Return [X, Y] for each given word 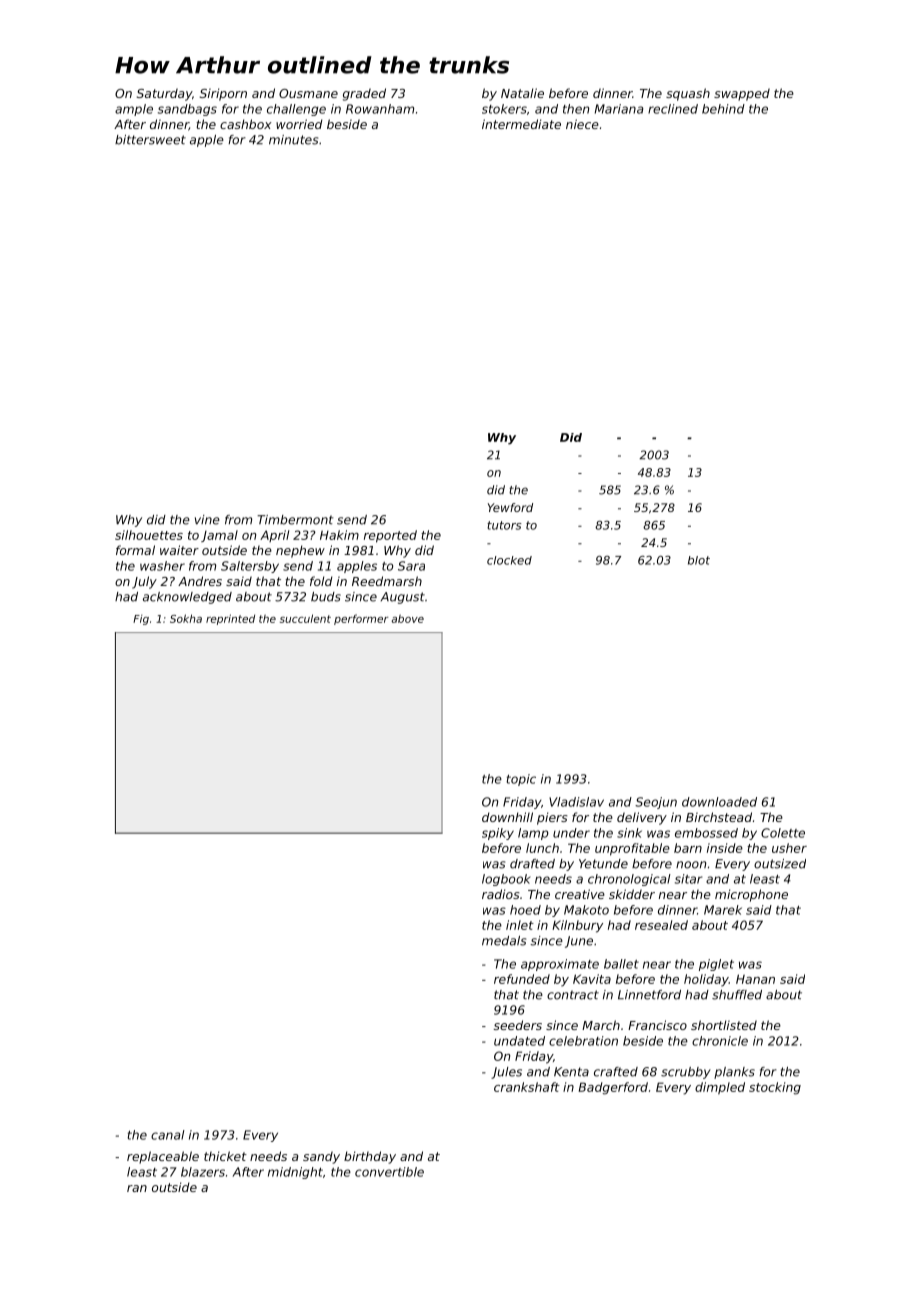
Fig [141, 620]
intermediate [521, 124]
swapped [742, 94]
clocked [509, 560]
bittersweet [150, 140]
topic [521, 780]
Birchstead [719, 817]
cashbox [246, 124]
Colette [783, 833]
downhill [507, 817]
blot [699, 560]
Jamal [219, 536]
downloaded [719, 802]
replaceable [163, 1157]
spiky [498, 834]
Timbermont [295, 520]
